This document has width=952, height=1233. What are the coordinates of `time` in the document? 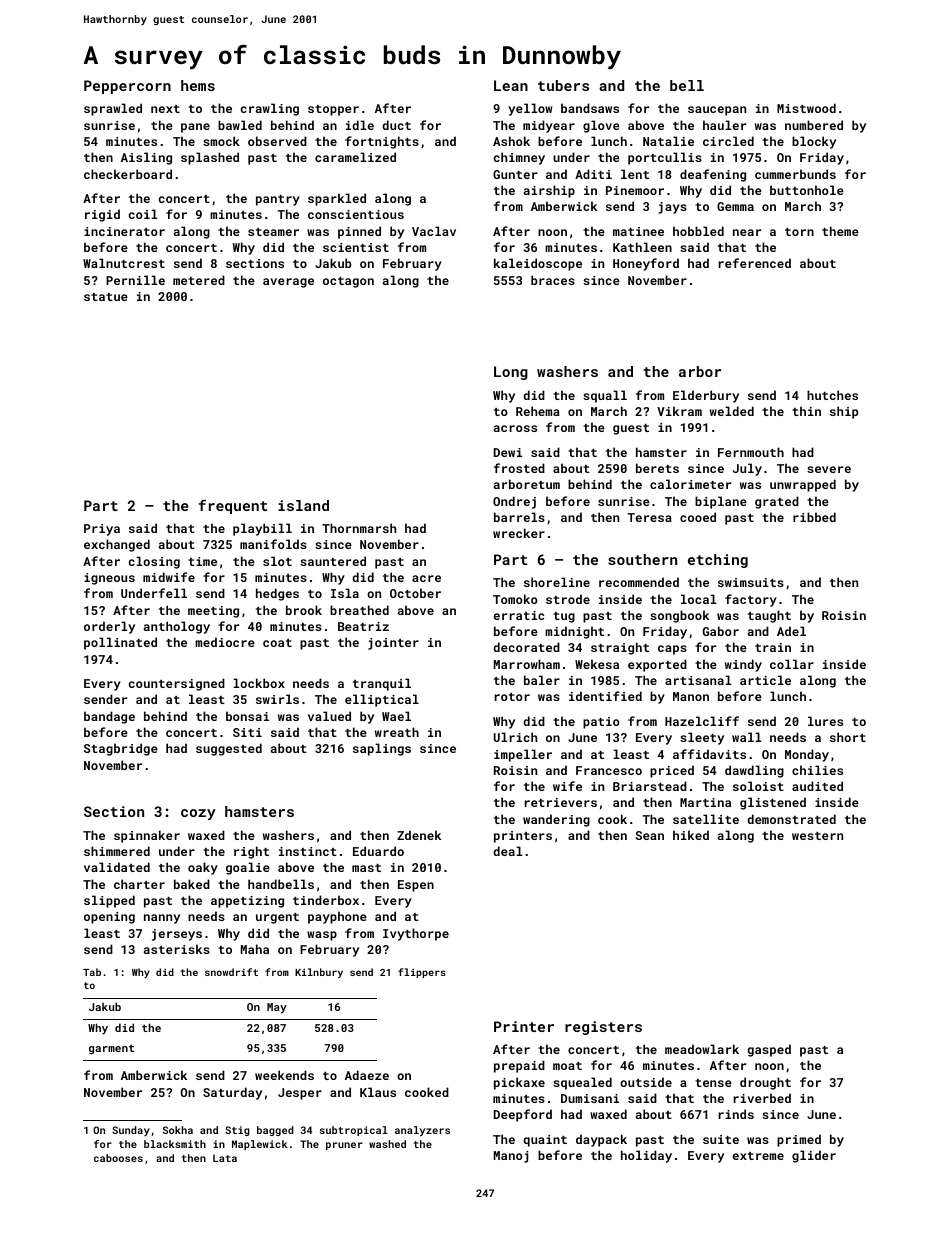 It's located at (202, 561).
